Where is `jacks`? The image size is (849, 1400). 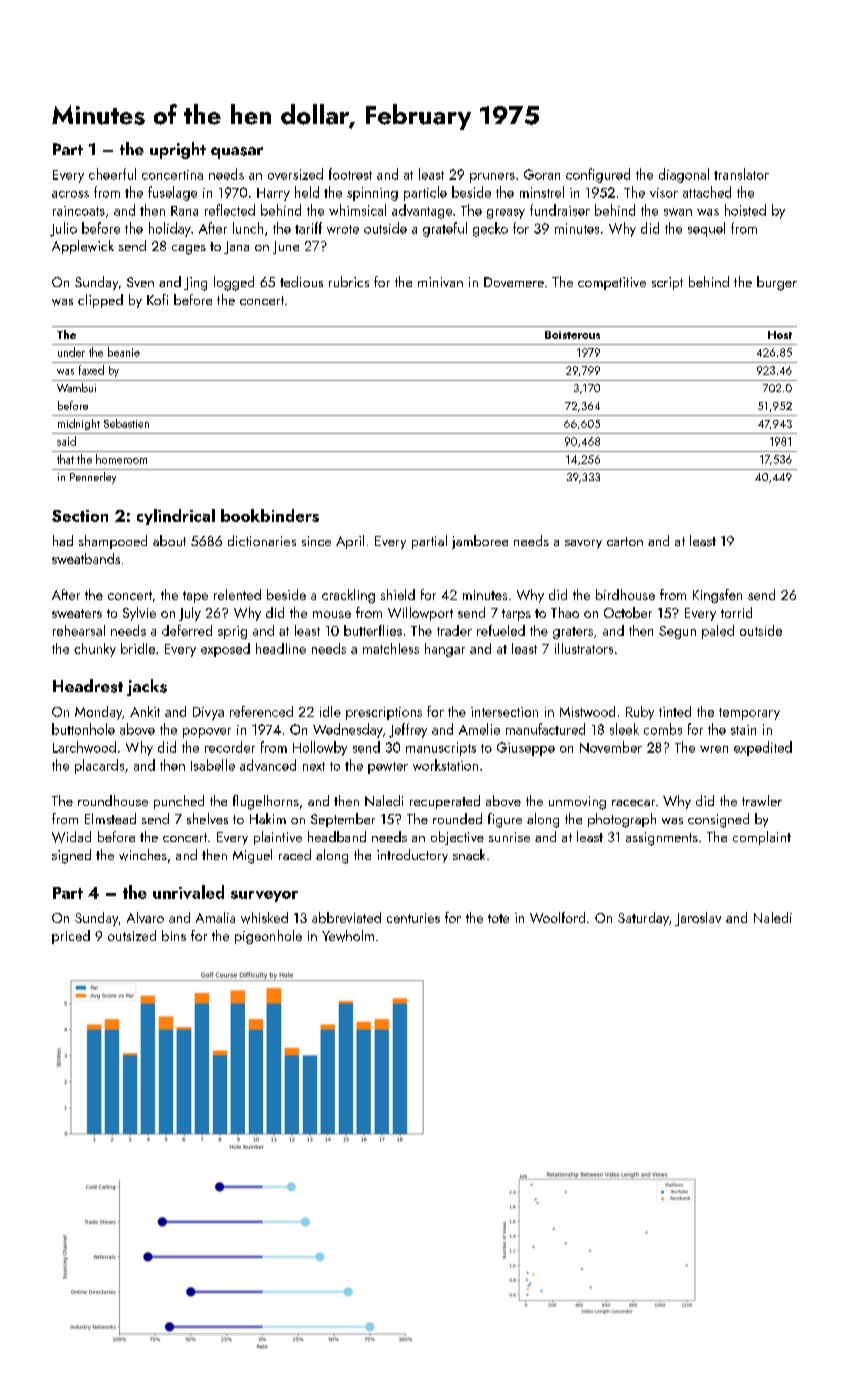
jacks is located at coordinates (147, 687).
